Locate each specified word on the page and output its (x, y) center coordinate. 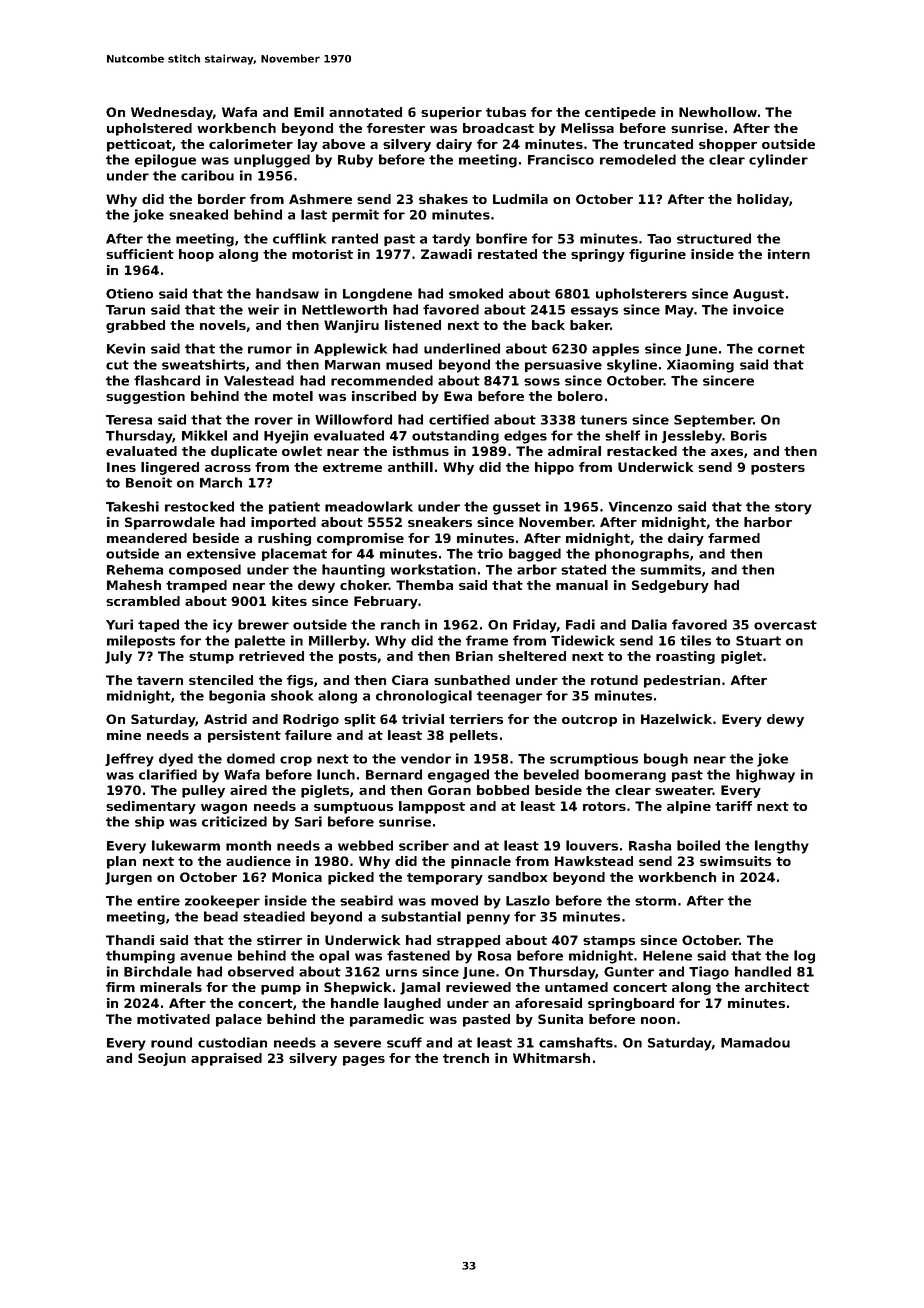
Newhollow (718, 112)
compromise (360, 539)
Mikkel (204, 435)
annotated (365, 112)
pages (364, 1061)
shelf (622, 435)
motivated (173, 1019)
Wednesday (172, 113)
